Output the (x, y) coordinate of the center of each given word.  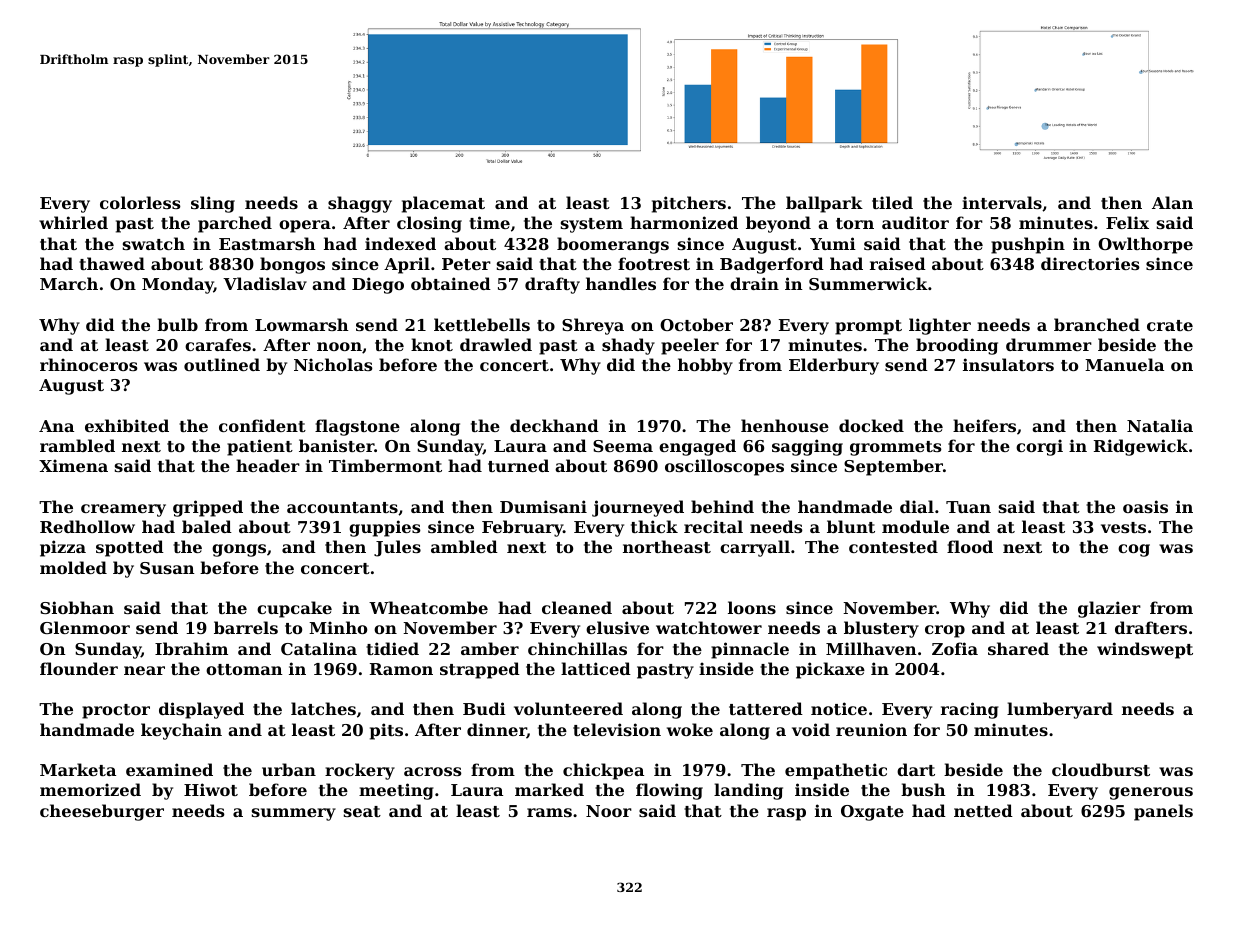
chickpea (603, 771)
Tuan (968, 507)
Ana (56, 426)
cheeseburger (102, 812)
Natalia (1160, 425)
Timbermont (385, 465)
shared (1018, 648)
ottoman (244, 669)
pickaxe (830, 670)
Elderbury (834, 366)
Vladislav (265, 283)
